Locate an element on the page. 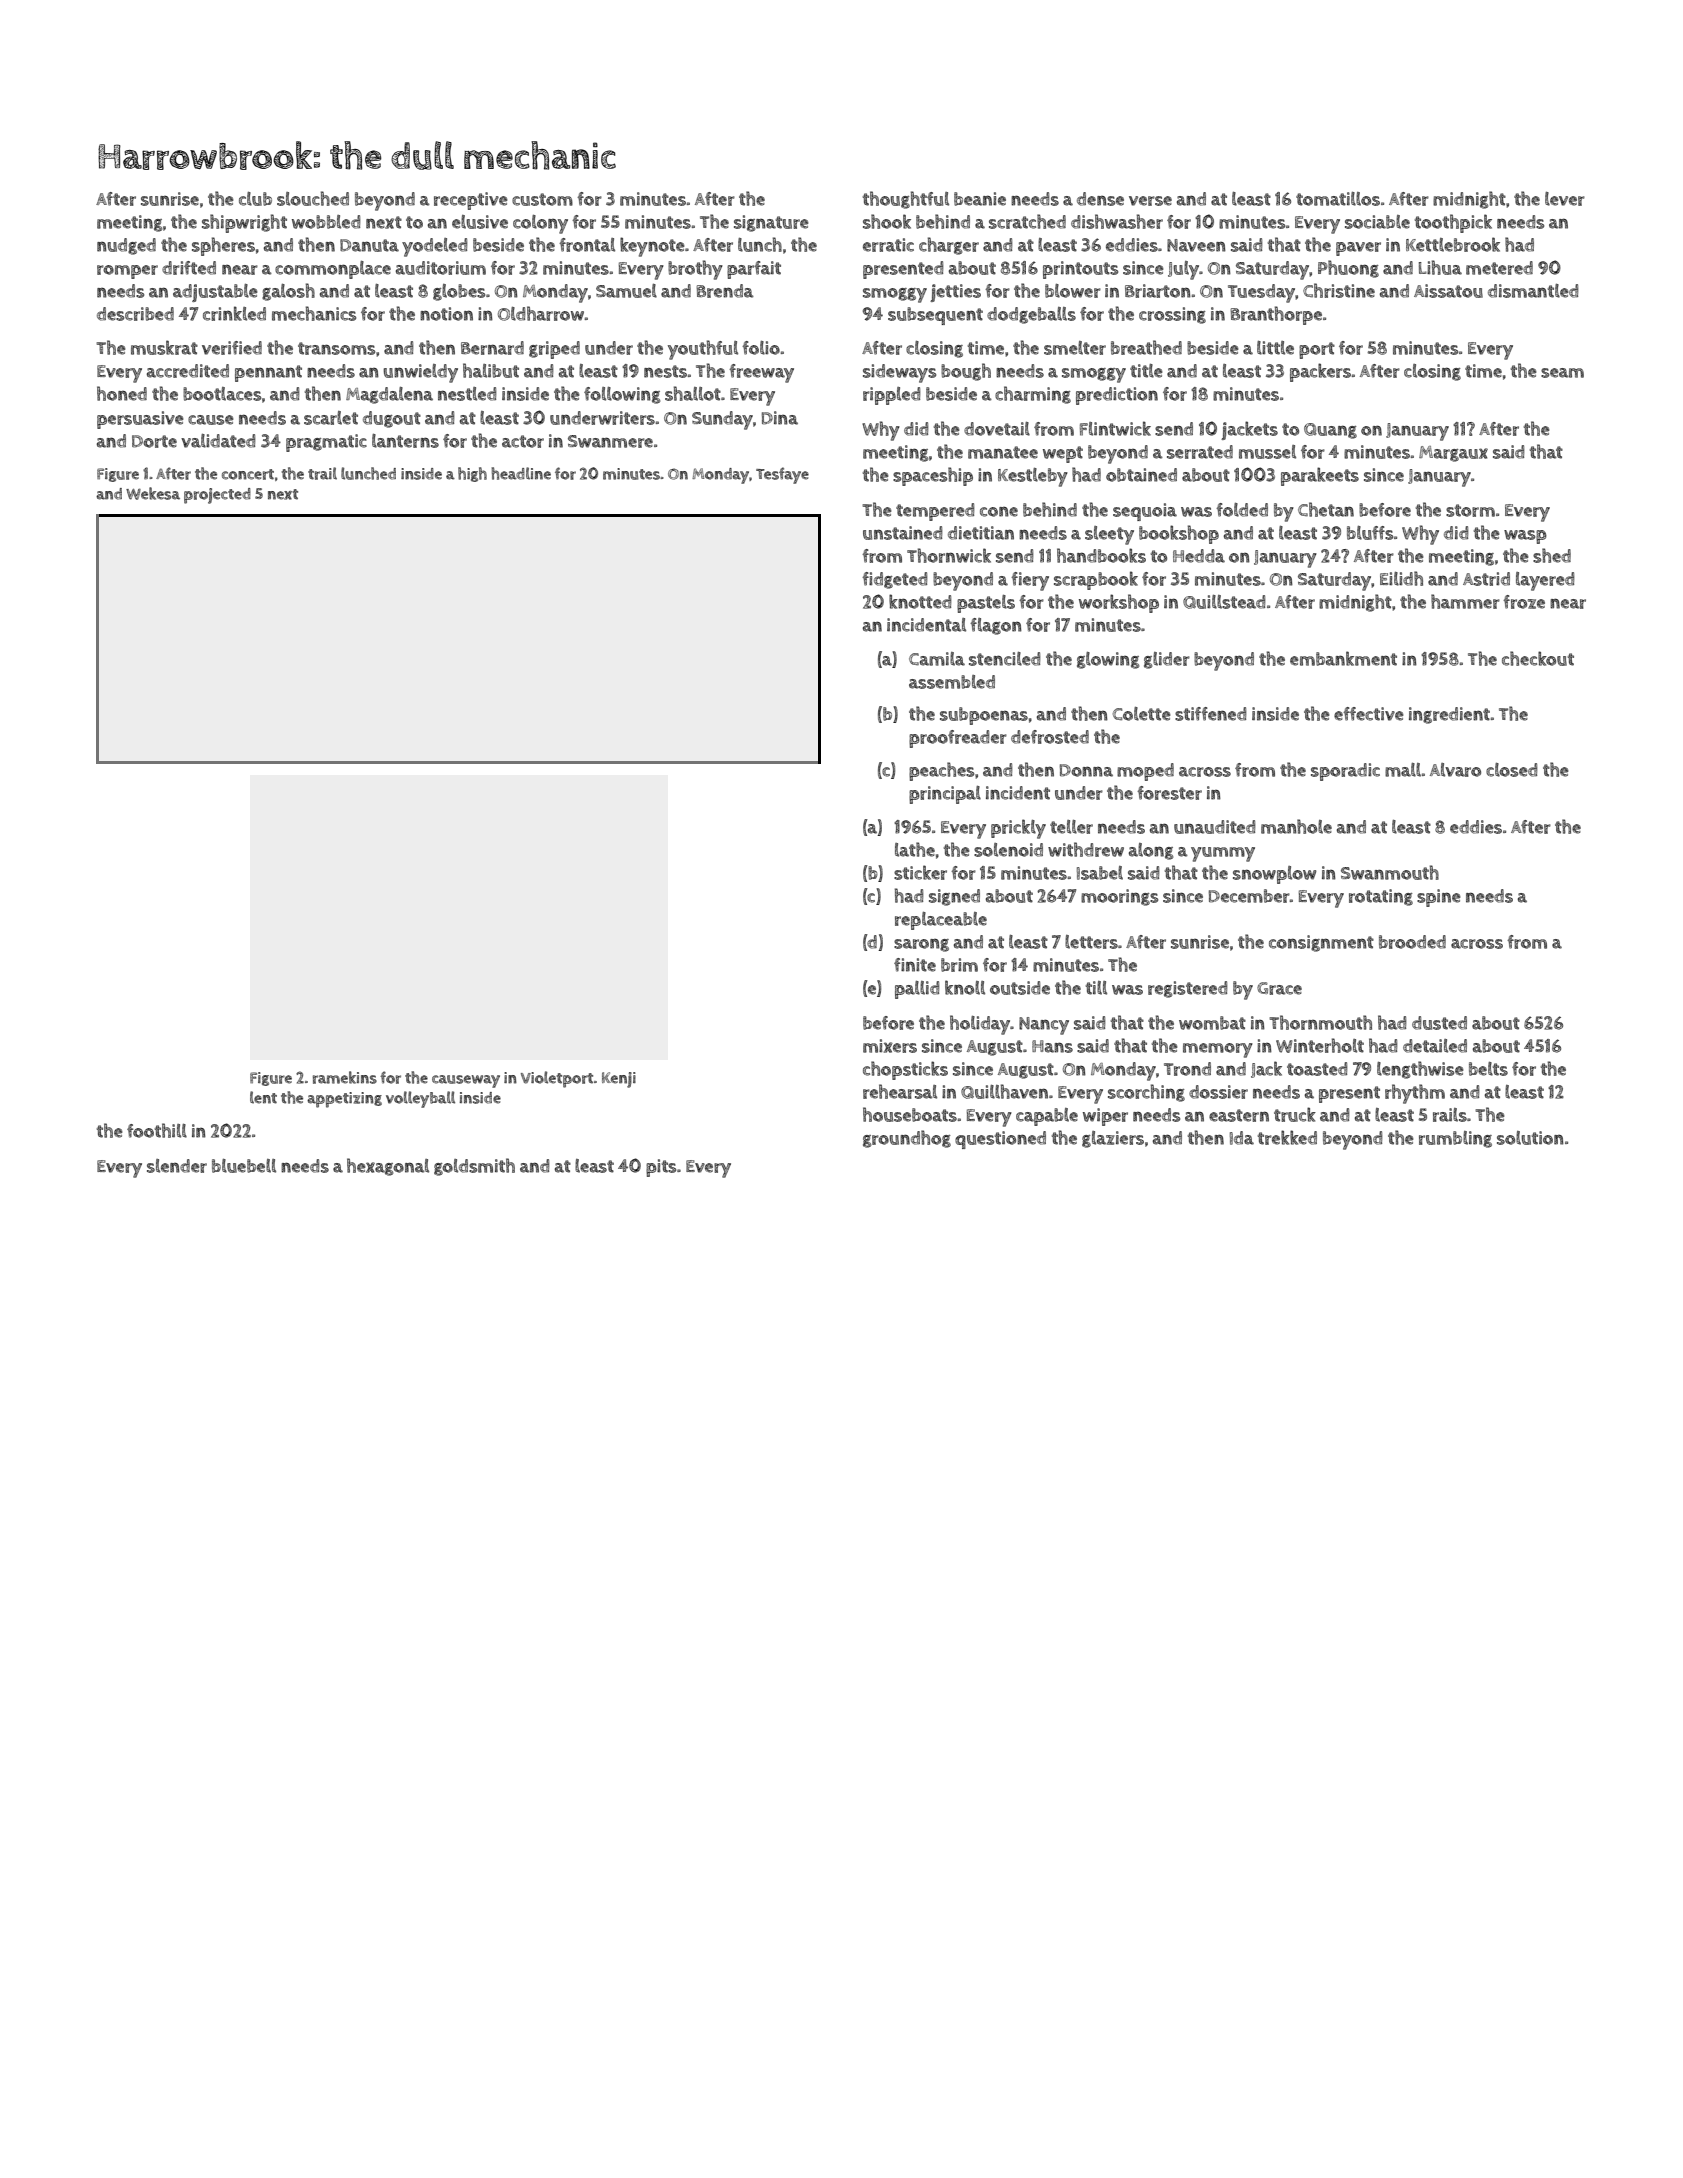 The width and height of the page is (1683, 2178). finite is located at coordinates (915, 965).
